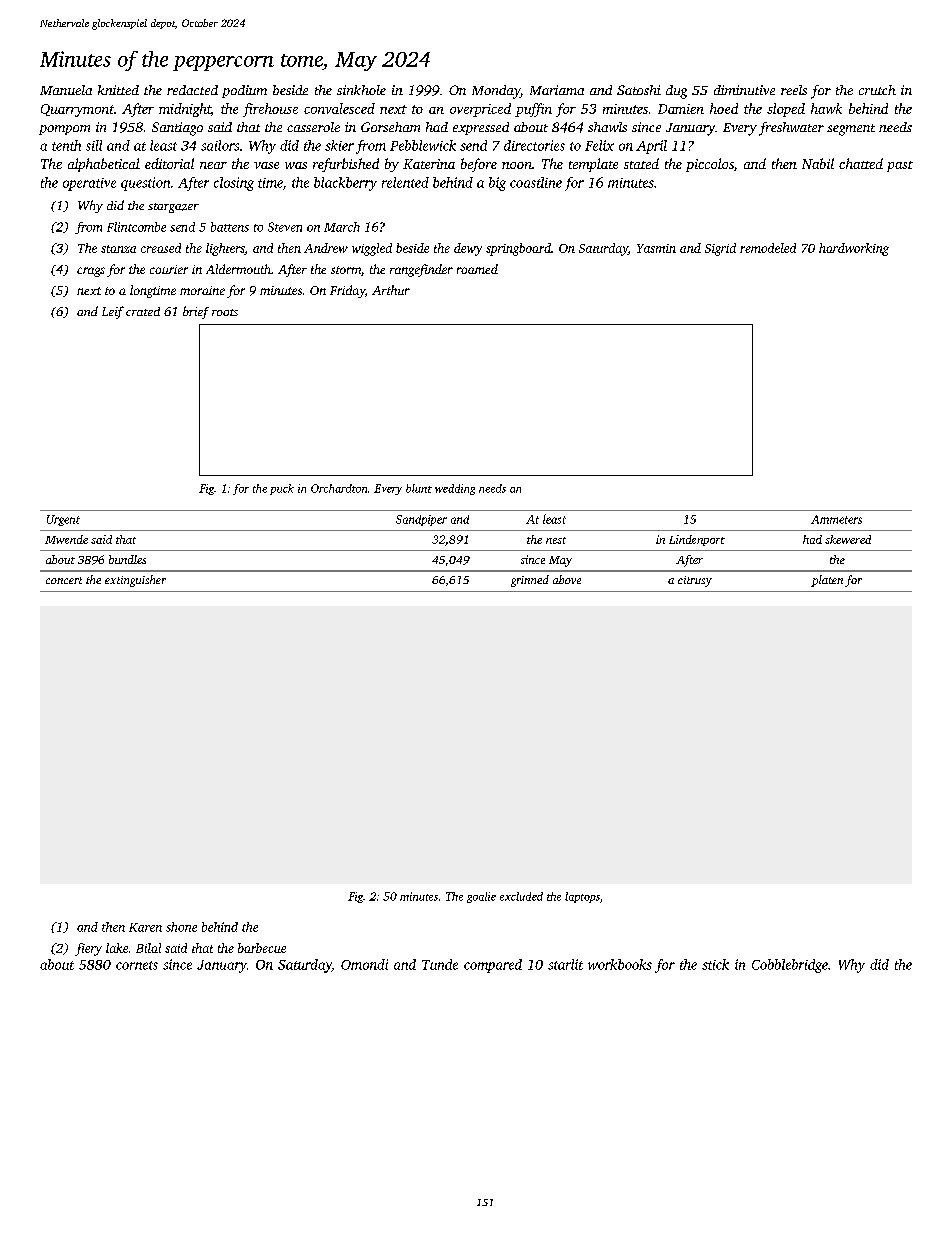  Describe the element at coordinates (848, 539) in the screenshot. I see `skewered` at that location.
